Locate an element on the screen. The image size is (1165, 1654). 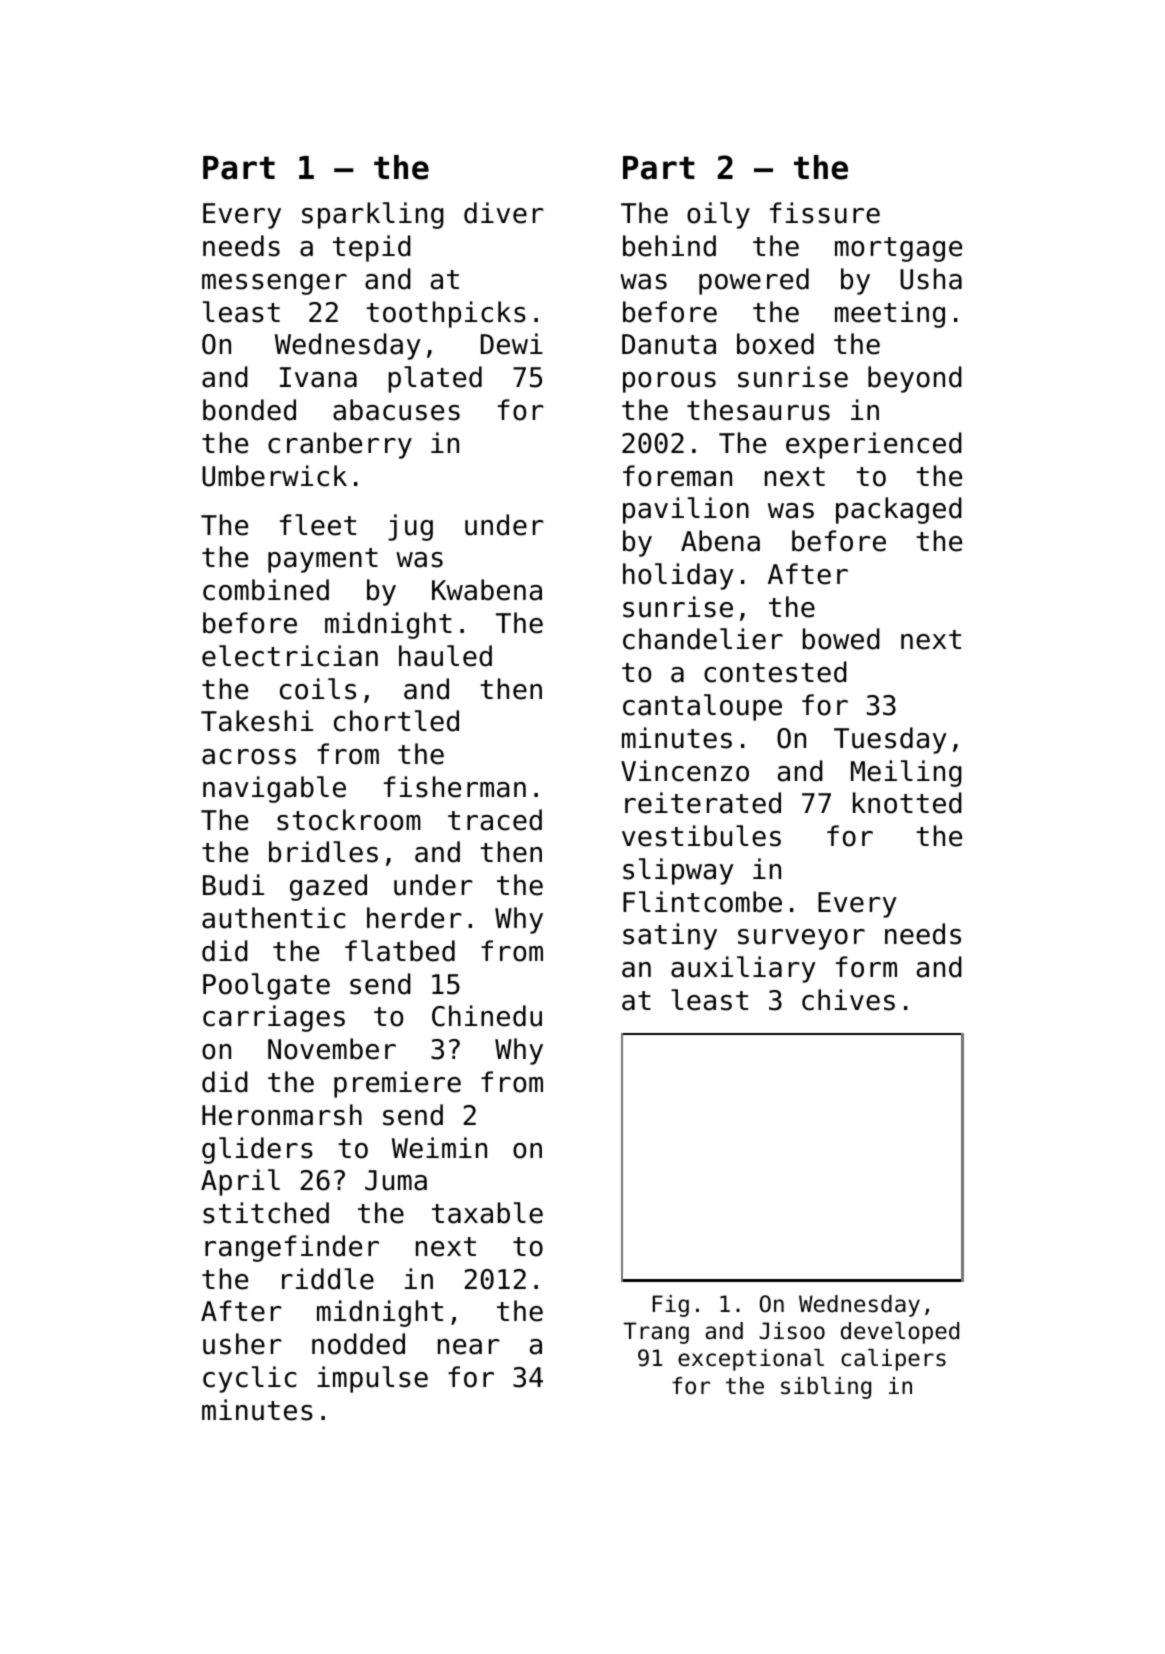
herder is located at coordinates (414, 918).
